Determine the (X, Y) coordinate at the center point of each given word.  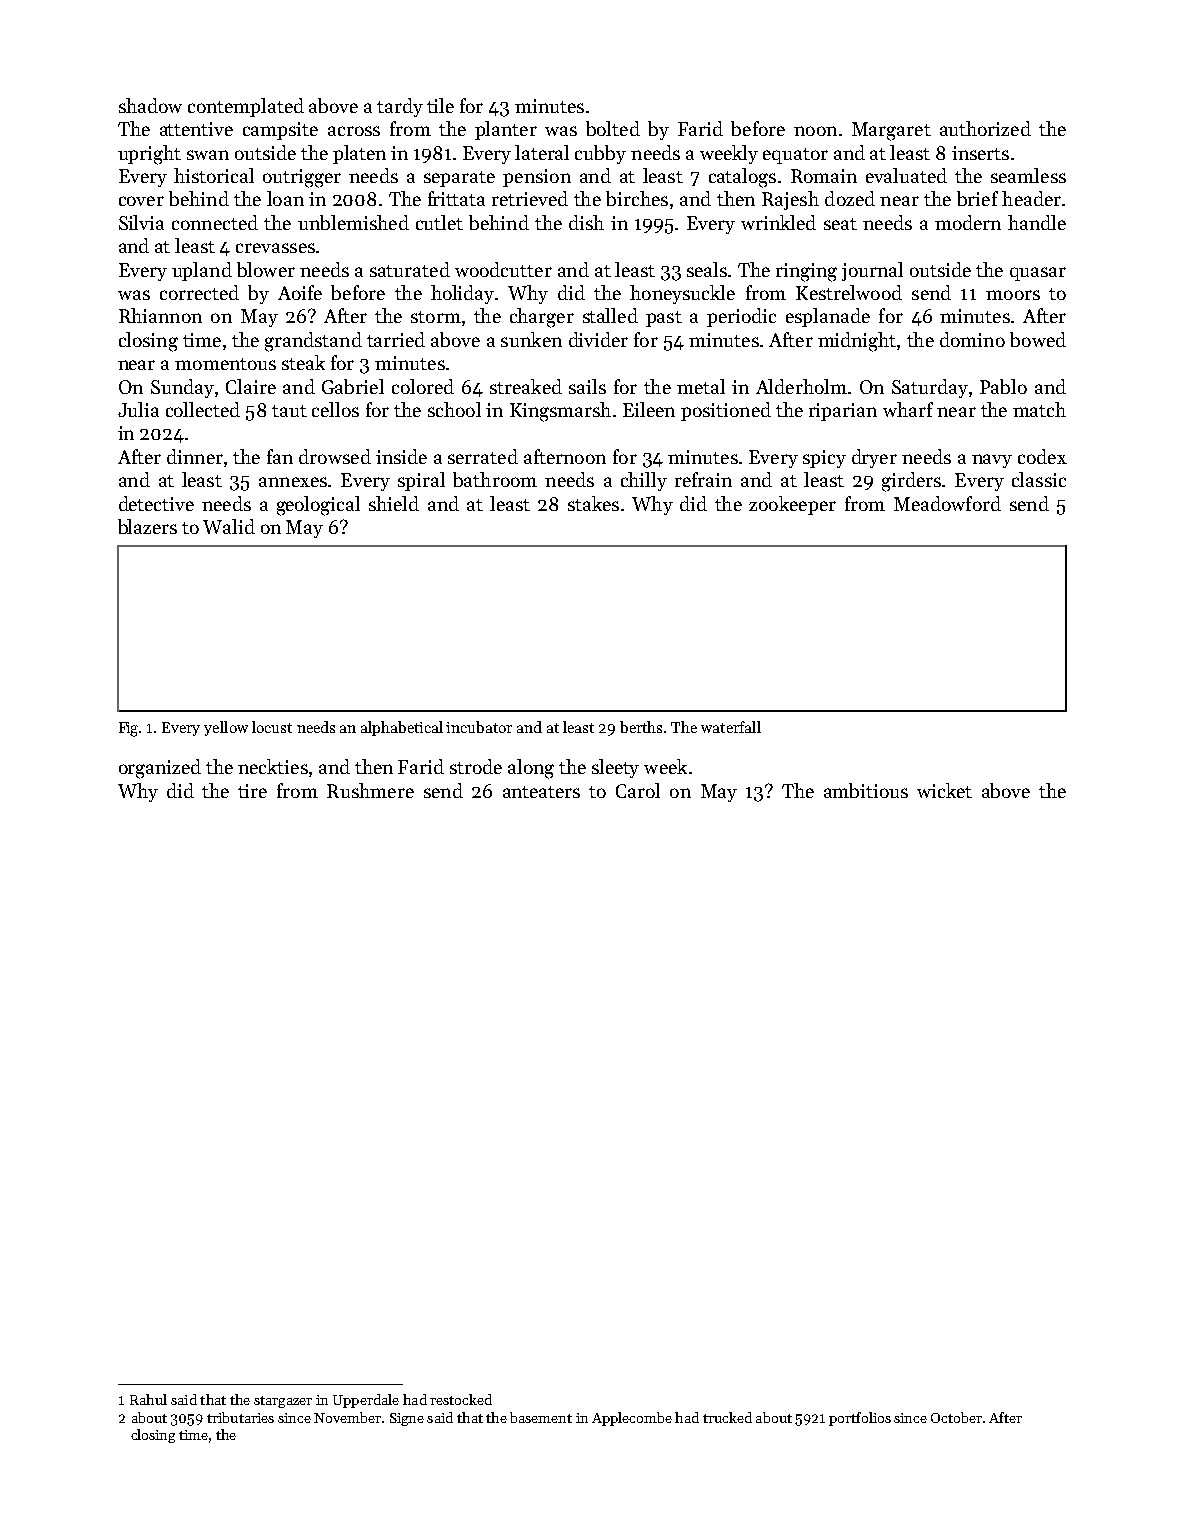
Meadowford (947, 503)
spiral (421, 481)
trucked (727, 1417)
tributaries (240, 1417)
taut (289, 411)
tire (252, 791)
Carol (638, 790)
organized (160, 769)
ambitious (866, 790)
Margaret (891, 131)
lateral (542, 152)
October (956, 1417)
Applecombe (632, 1419)
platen (359, 154)
